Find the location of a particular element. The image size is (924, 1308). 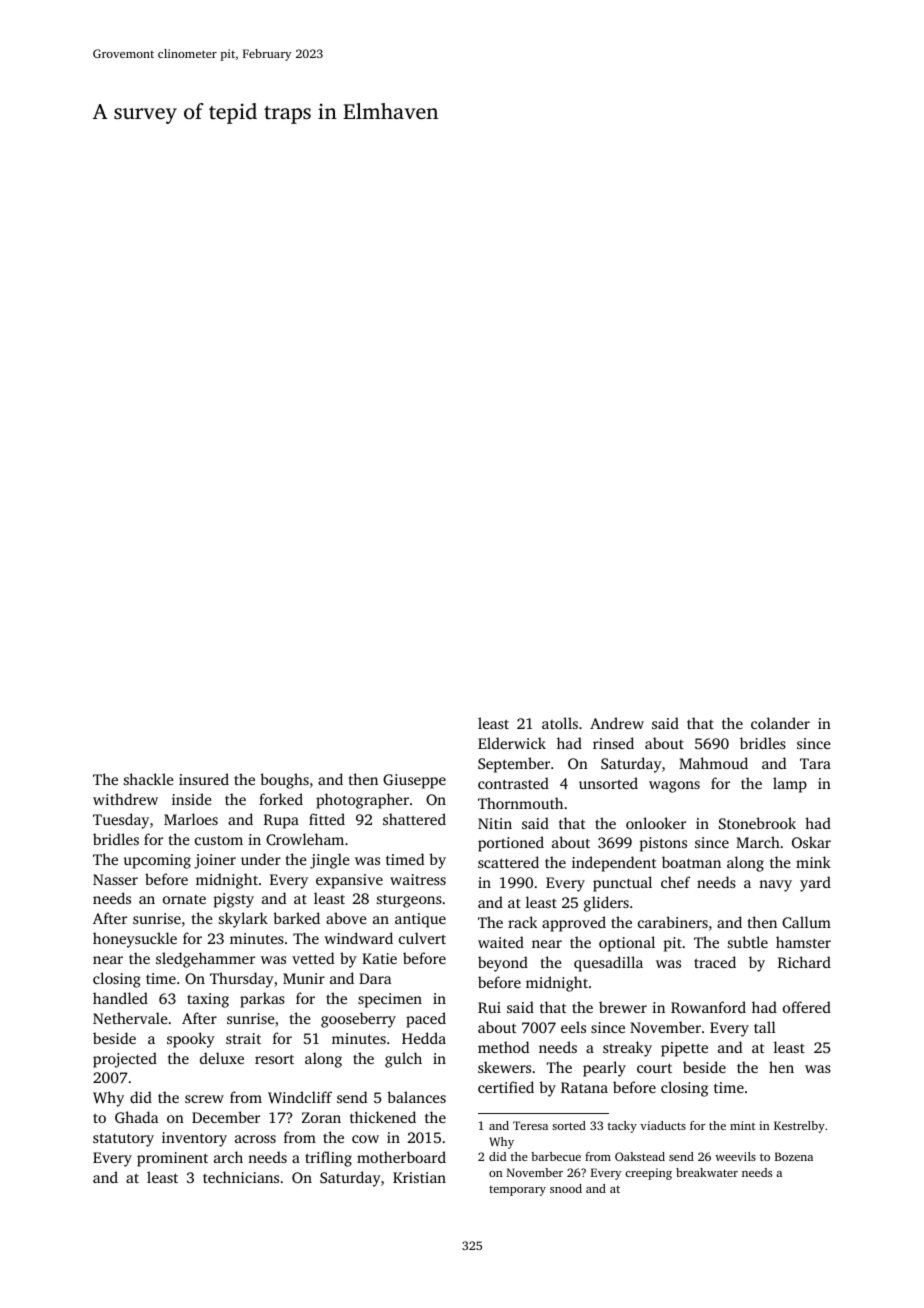

technicians is located at coordinates (241, 1177).
